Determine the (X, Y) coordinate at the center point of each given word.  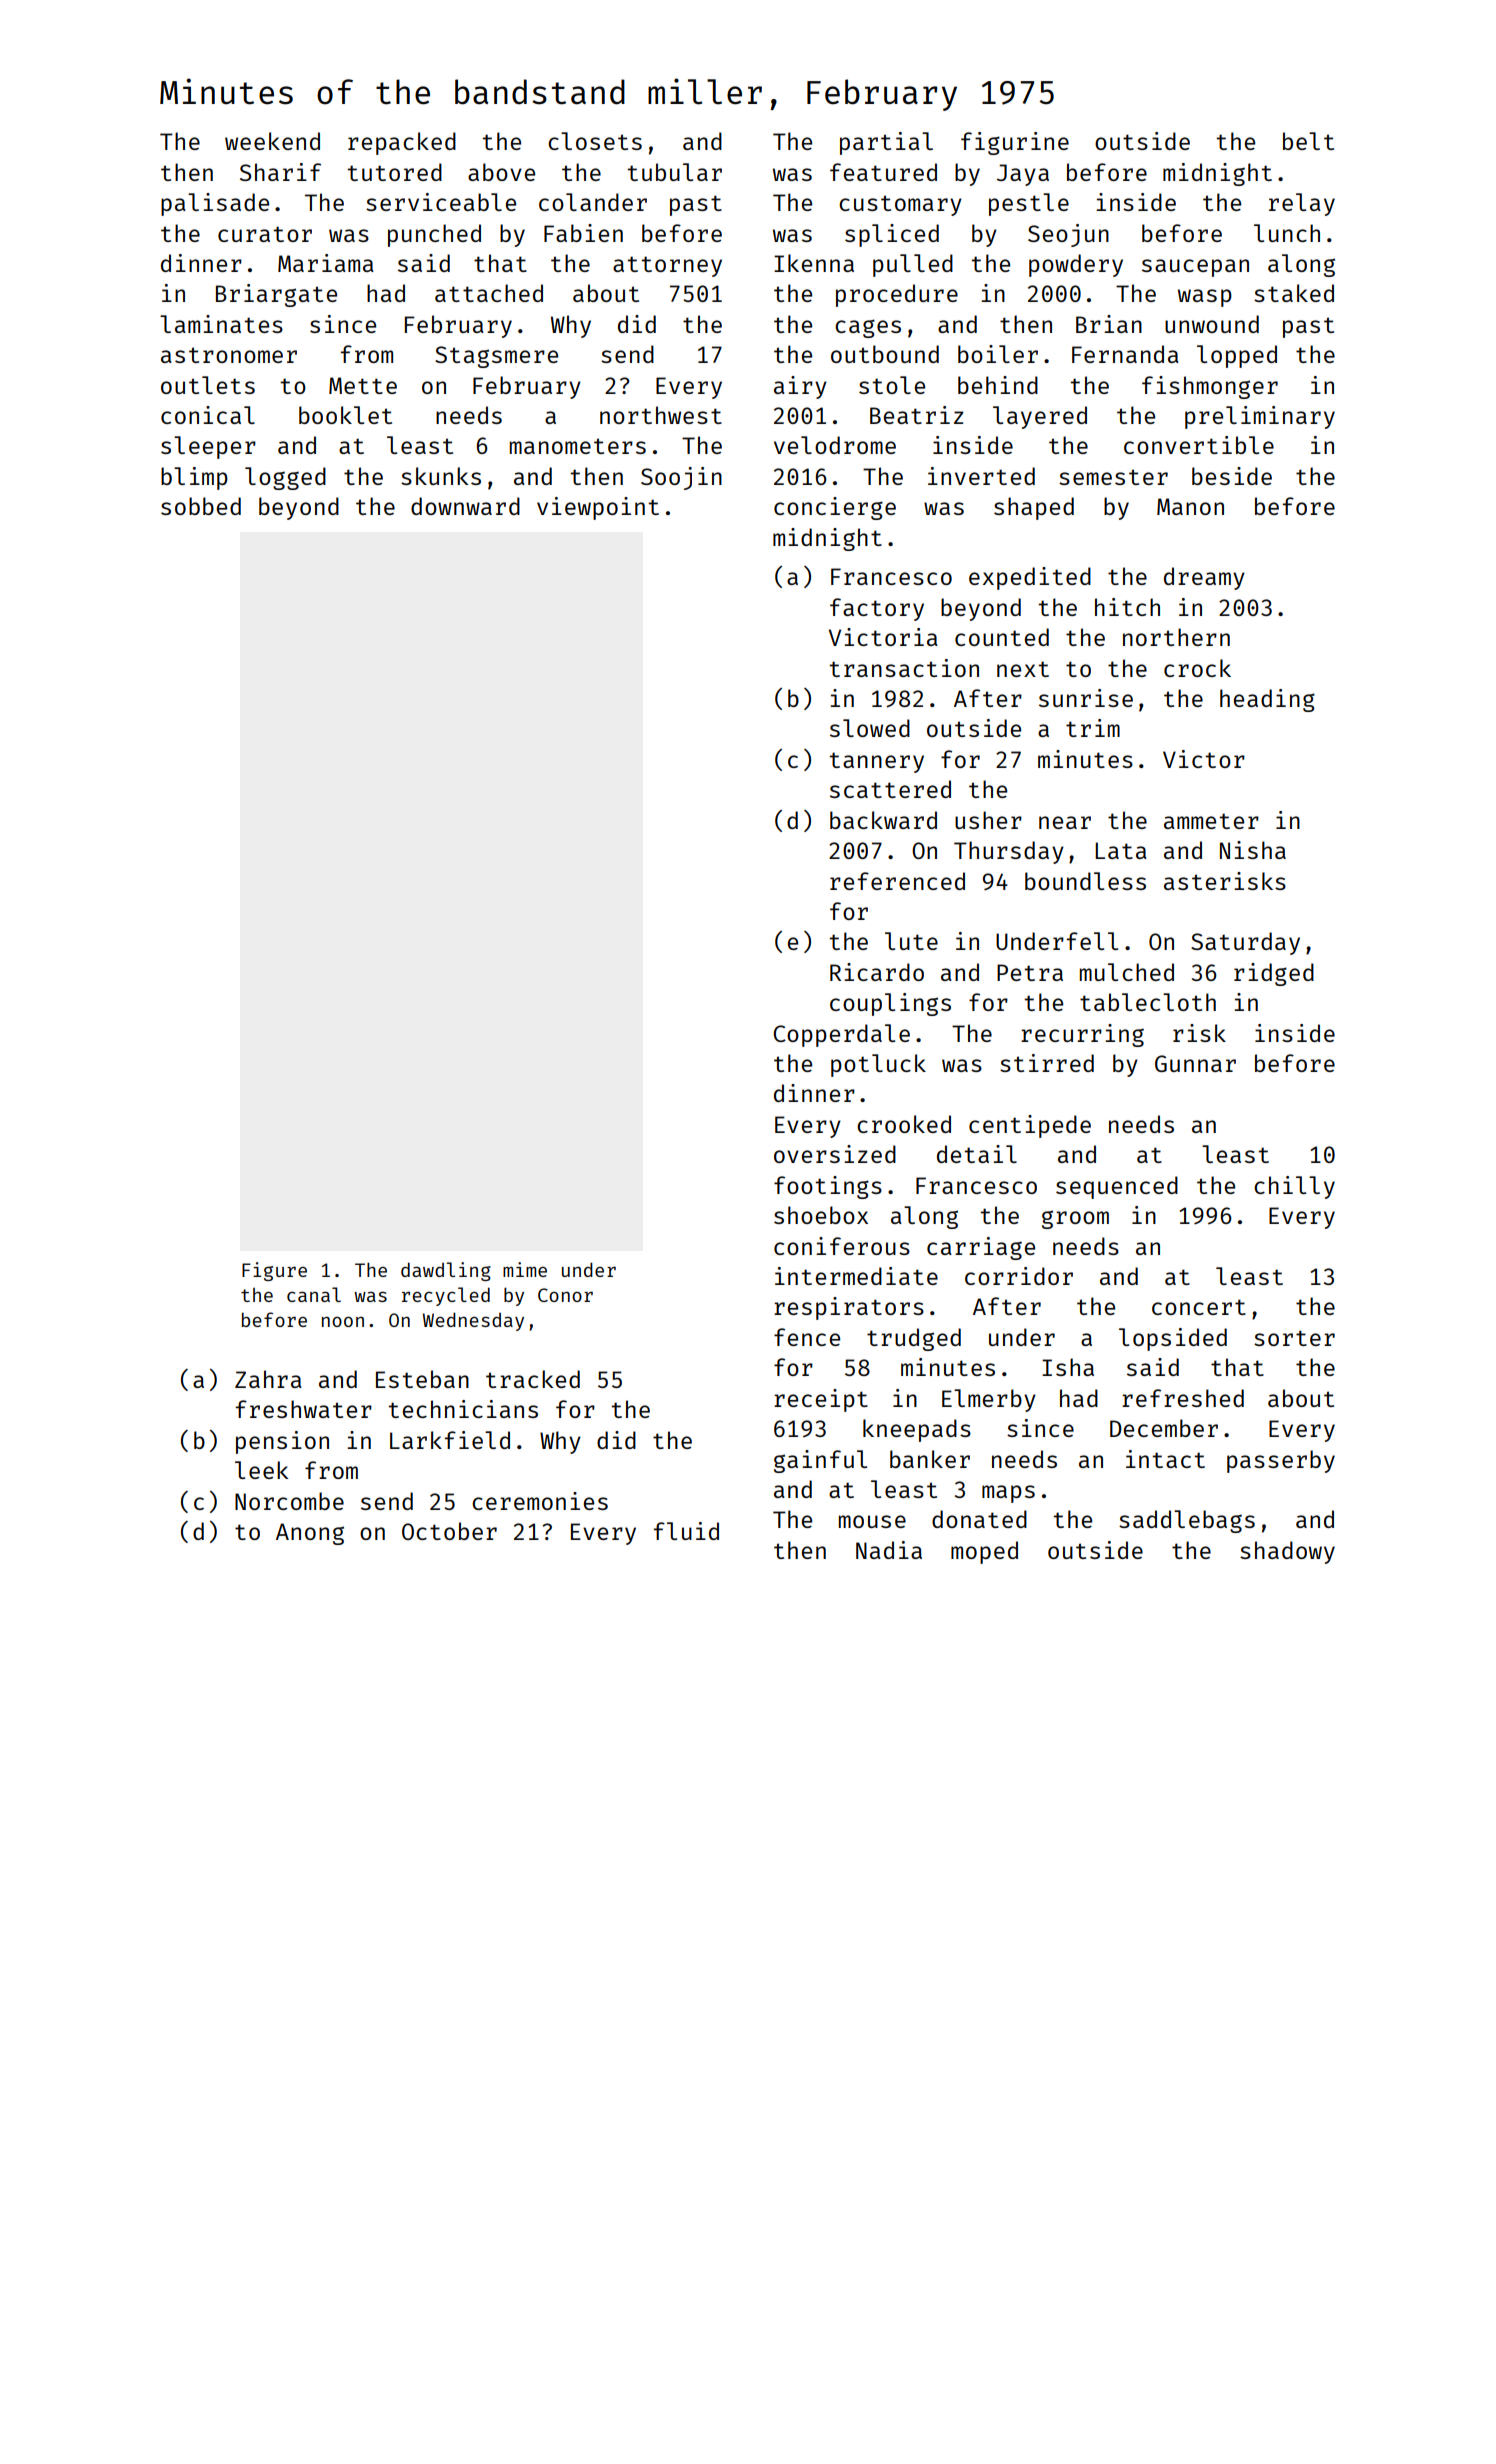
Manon (1190, 506)
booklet (345, 415)
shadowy (1287, 1552)
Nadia (889, 1550)
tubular (675, 172)
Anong (310, 1534)
